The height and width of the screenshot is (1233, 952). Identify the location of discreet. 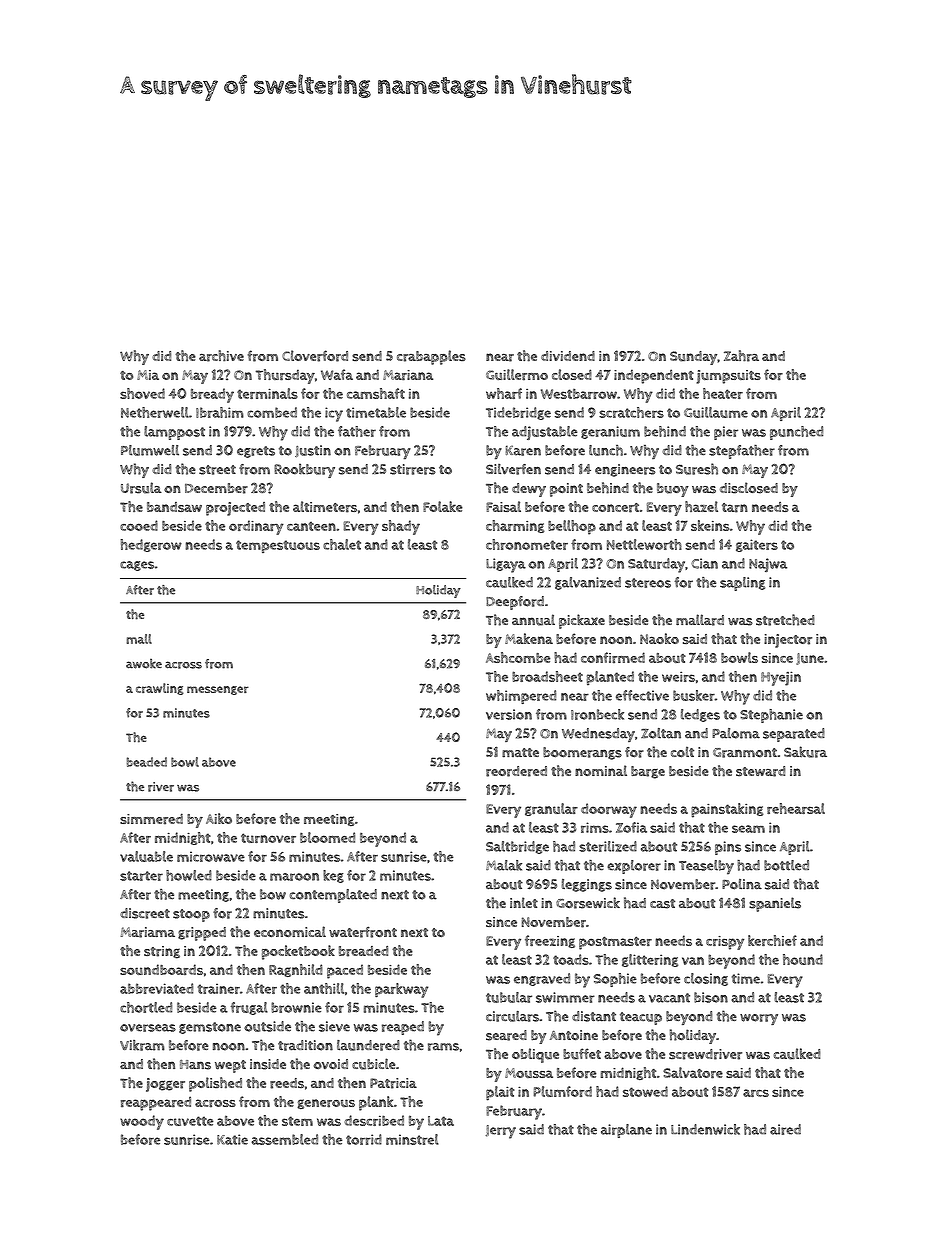
(145, 913).
